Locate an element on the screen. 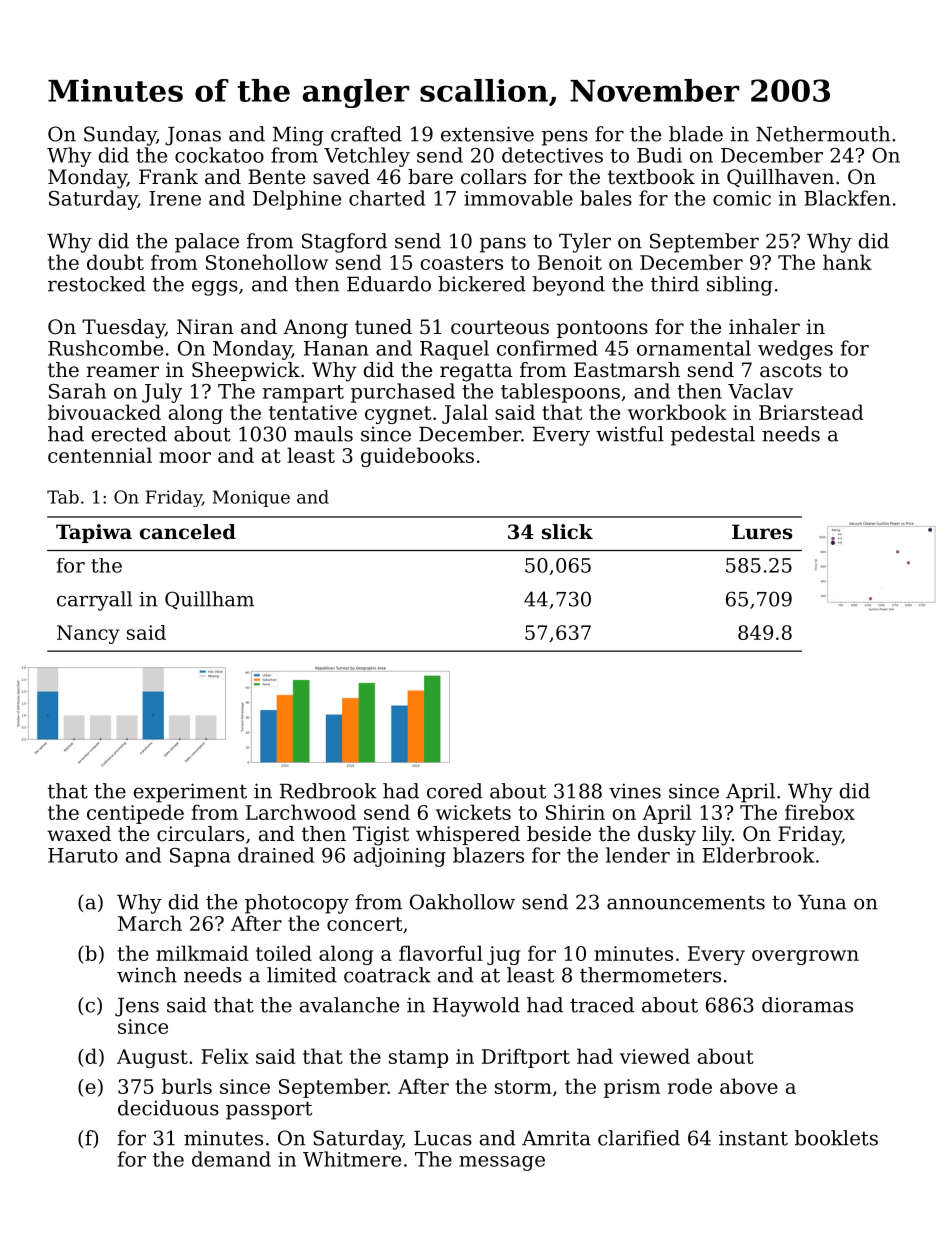  Jens is located at coordinates (137, 1007).
